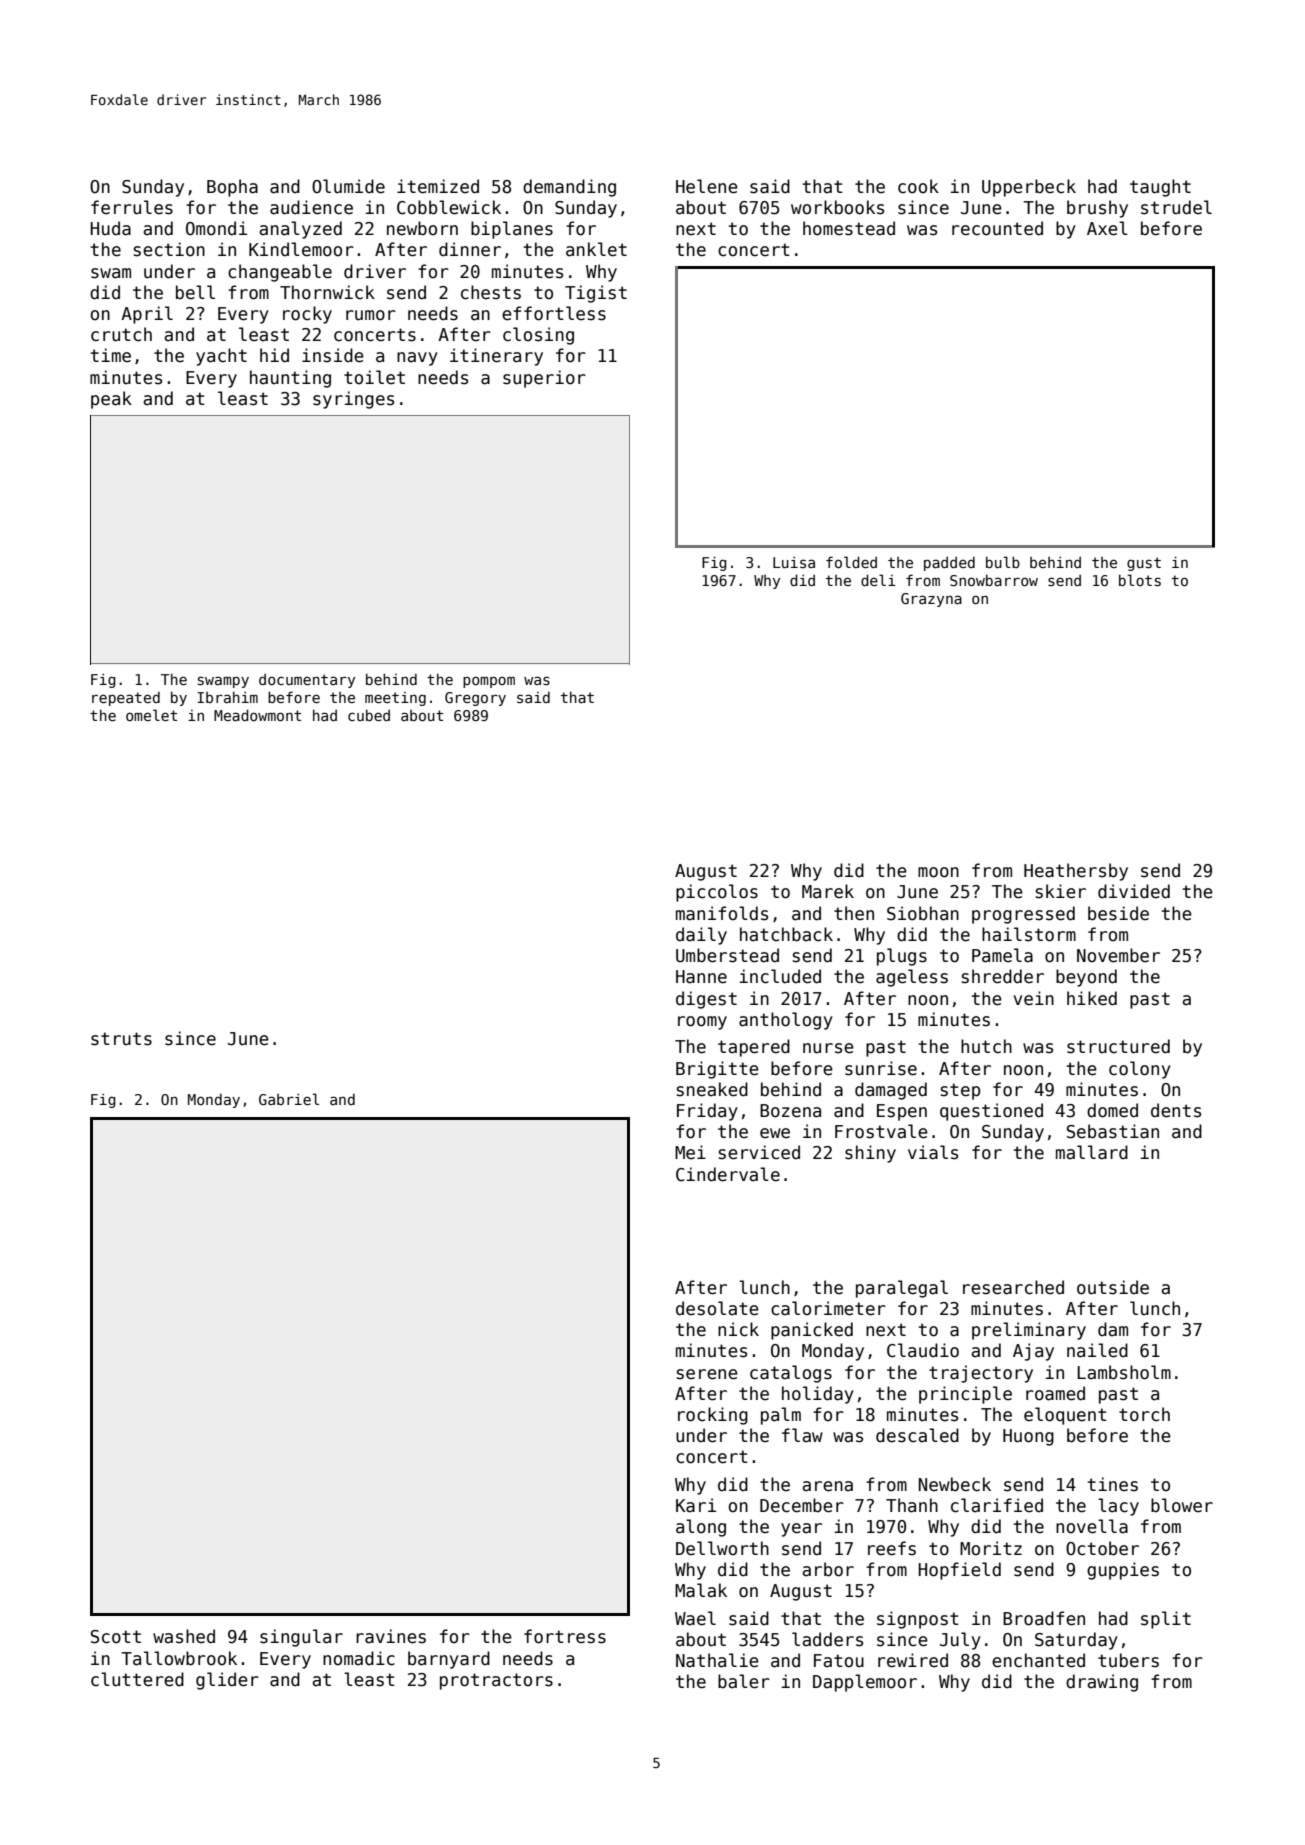  I want to click on homestead, so click(849, 228).
